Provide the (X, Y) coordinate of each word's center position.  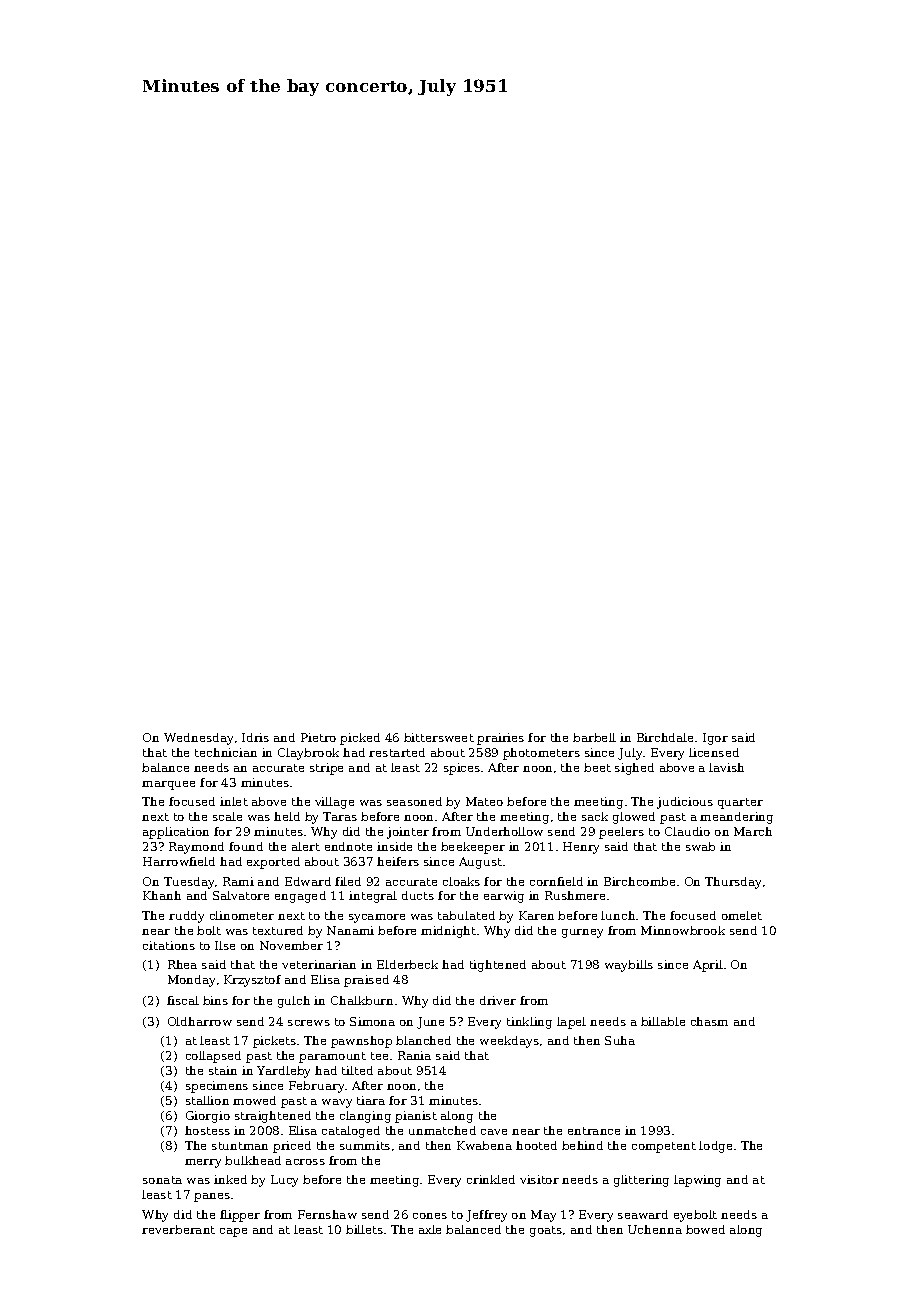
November (291, 945)
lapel (571, 1023)
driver (498, 1000)
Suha (620, 1040)
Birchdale (665, 737)
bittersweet (439, 737)
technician (226, 752)
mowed (254, 1100)
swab (700, 846)
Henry (581, 848)
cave (494, 1132)
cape (233, 1232)
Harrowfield (179, 861)
